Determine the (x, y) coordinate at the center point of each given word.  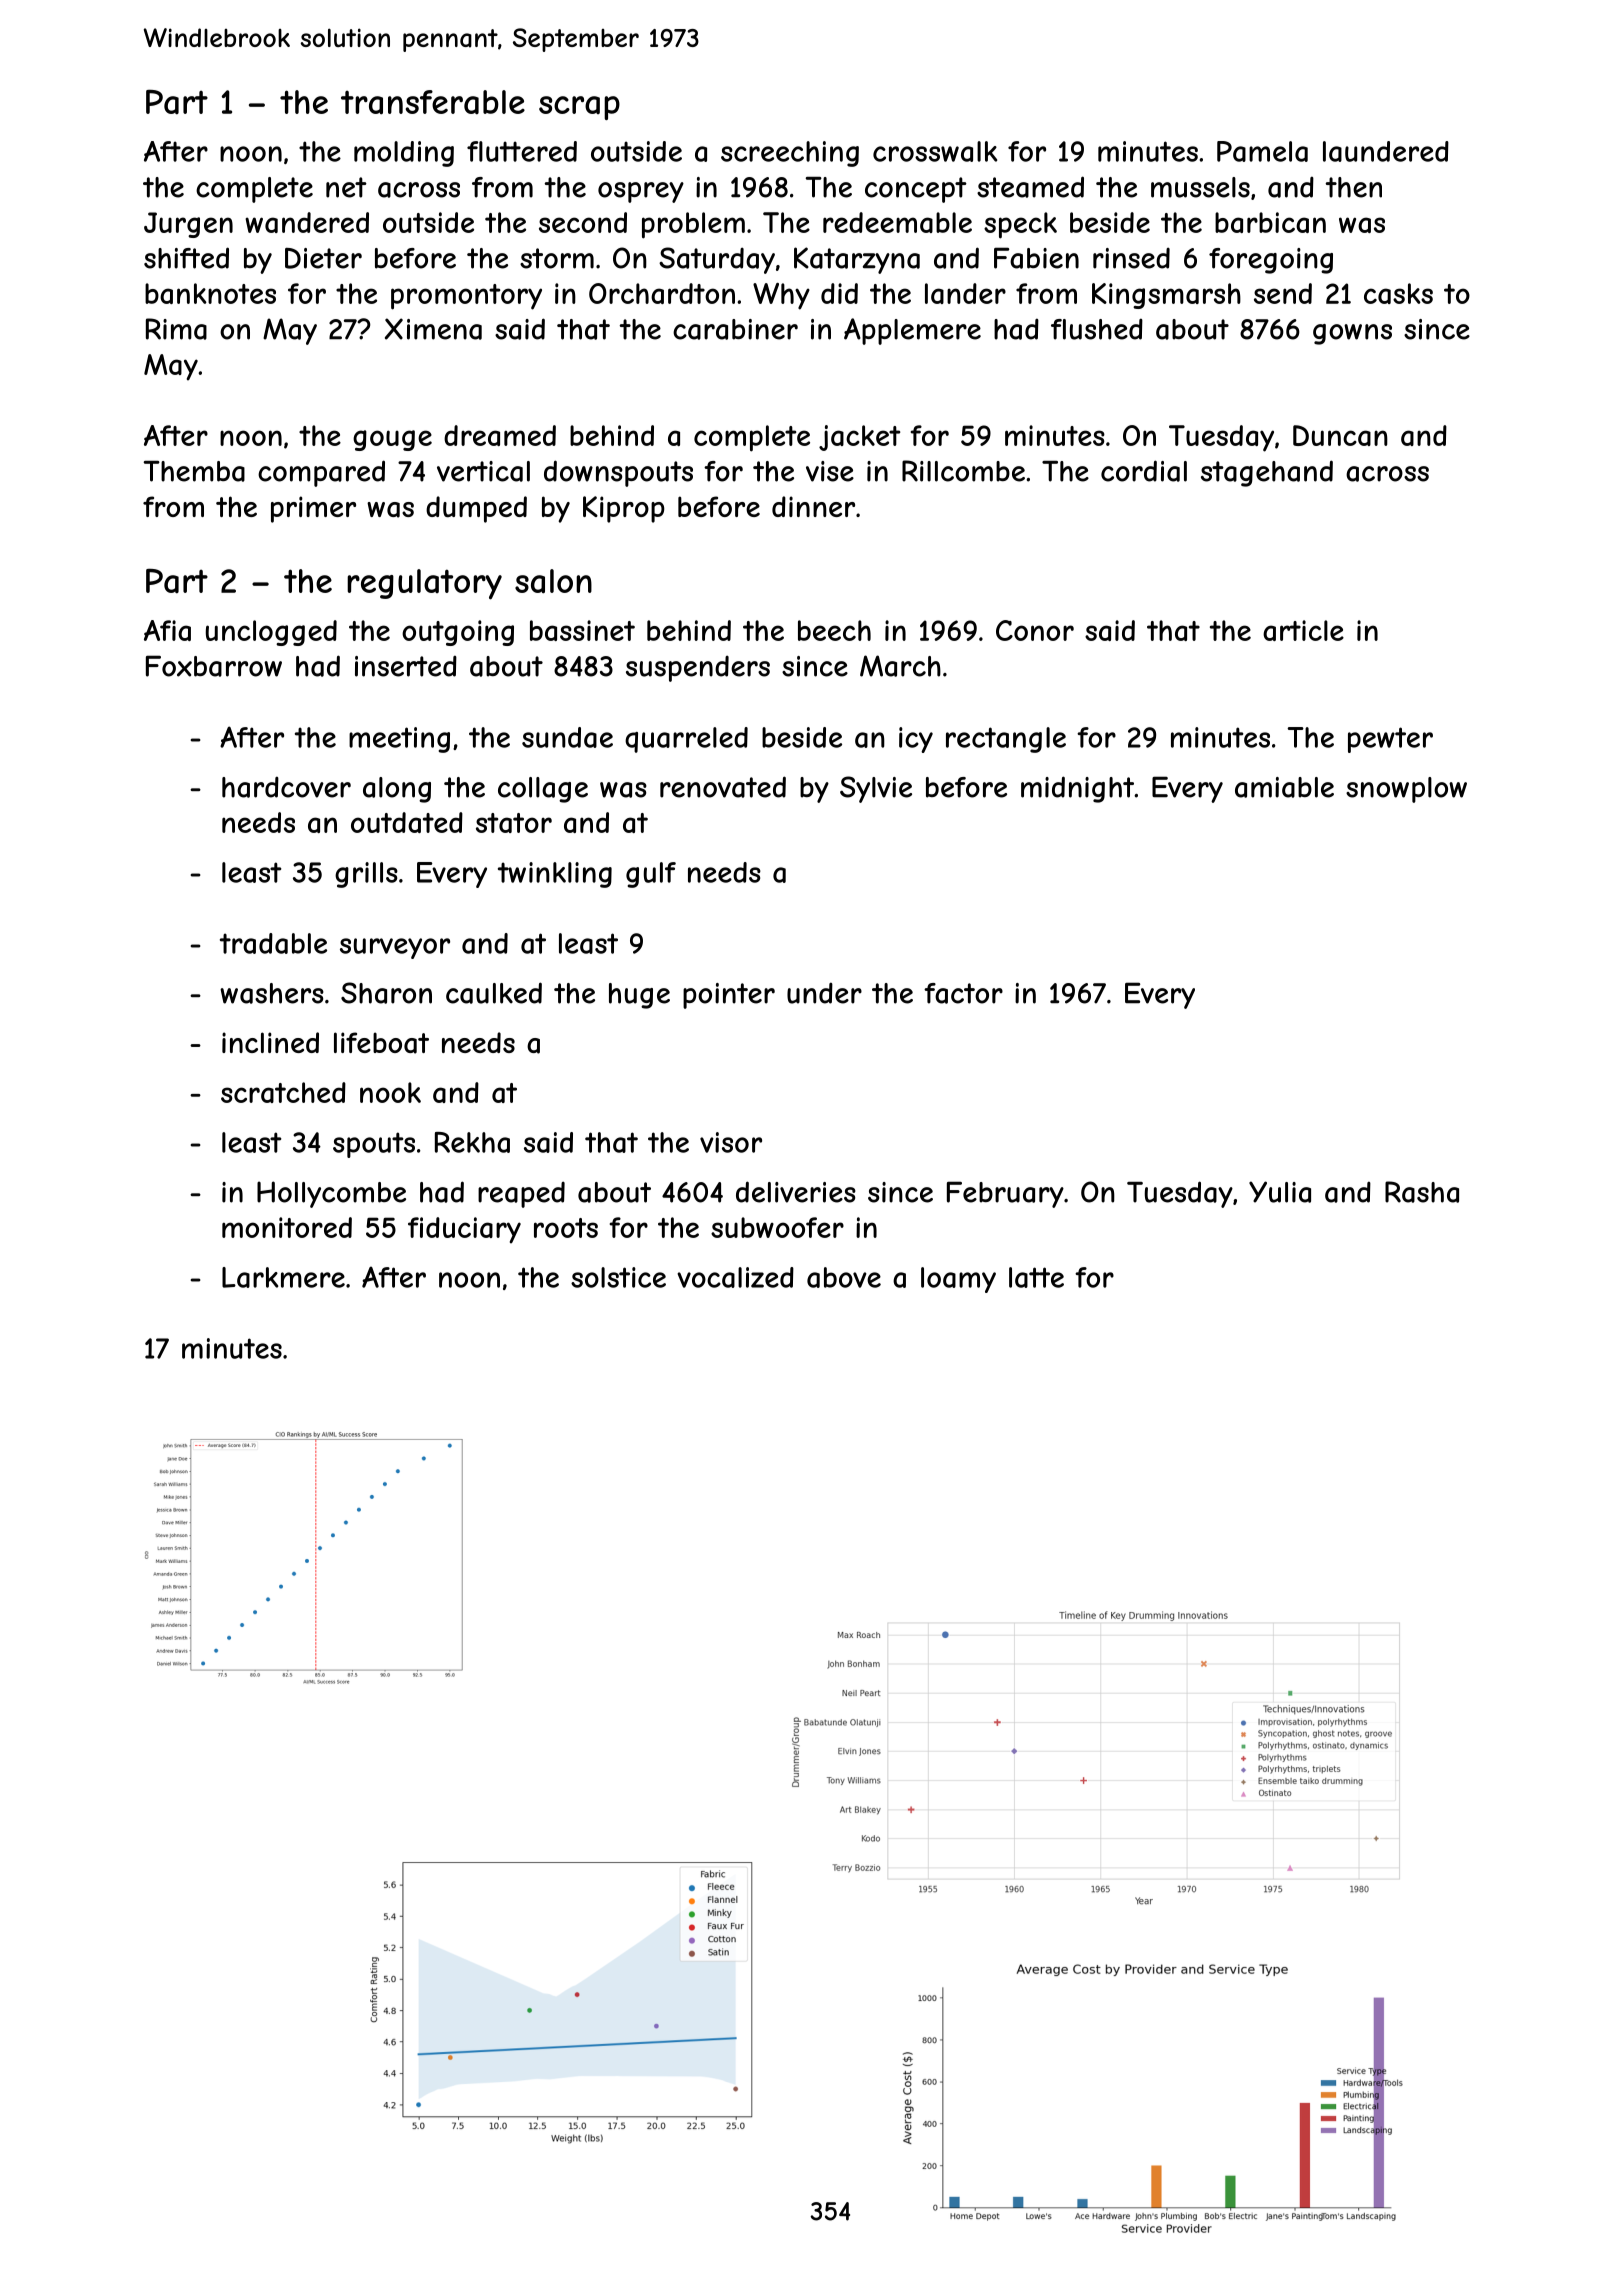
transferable (433, 102)
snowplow (1406, 790)
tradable (273, 943)
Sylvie (876, 789)
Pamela (1262, 151)
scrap (579, 108)
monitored (287, 1227)
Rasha (1422, 1192)
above (844, 1277)
